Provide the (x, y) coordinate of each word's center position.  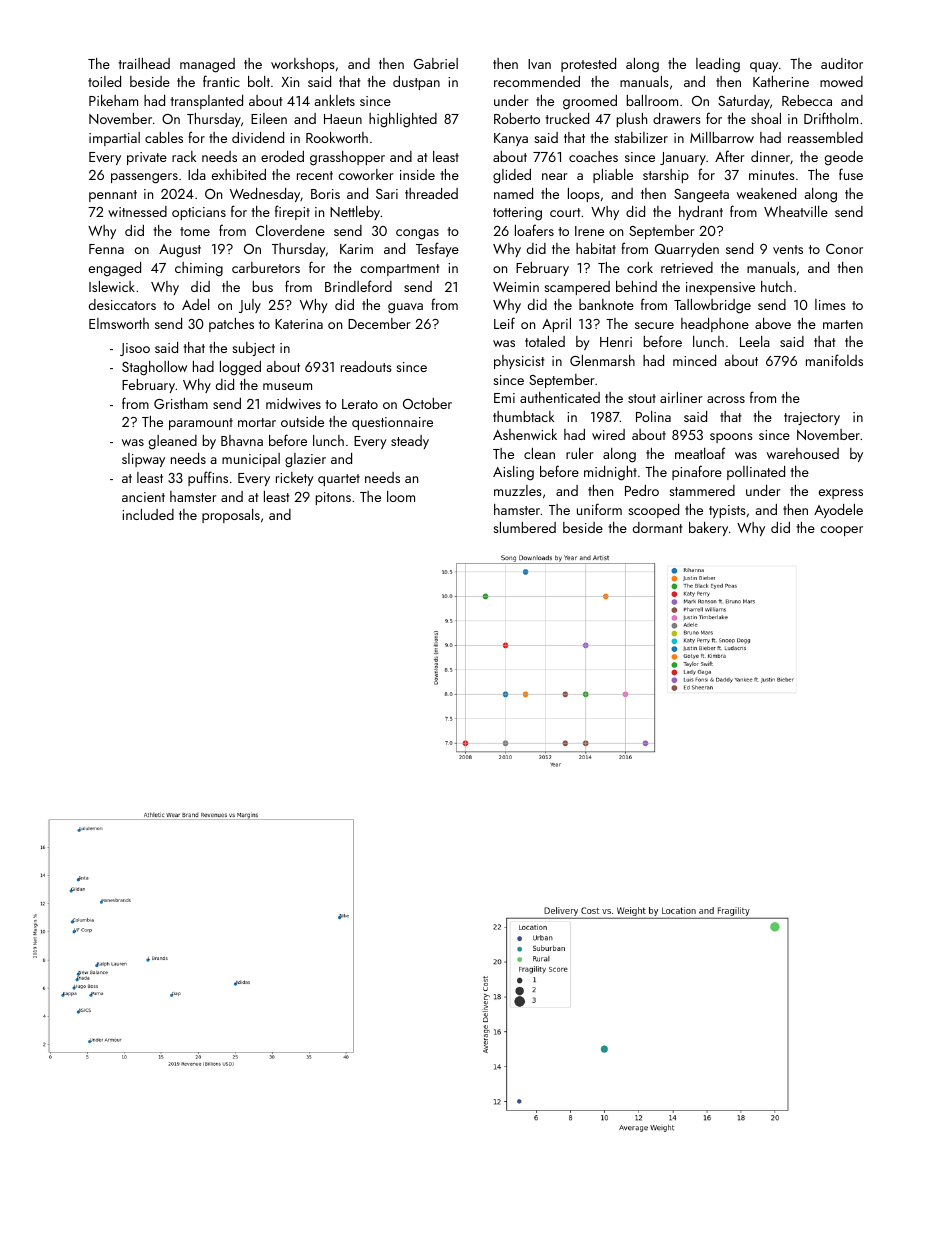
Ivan (539, 64)
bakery (708, 529)
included (148, 514)
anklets (335, 100)
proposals (231, 516)
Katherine (781, 81)
